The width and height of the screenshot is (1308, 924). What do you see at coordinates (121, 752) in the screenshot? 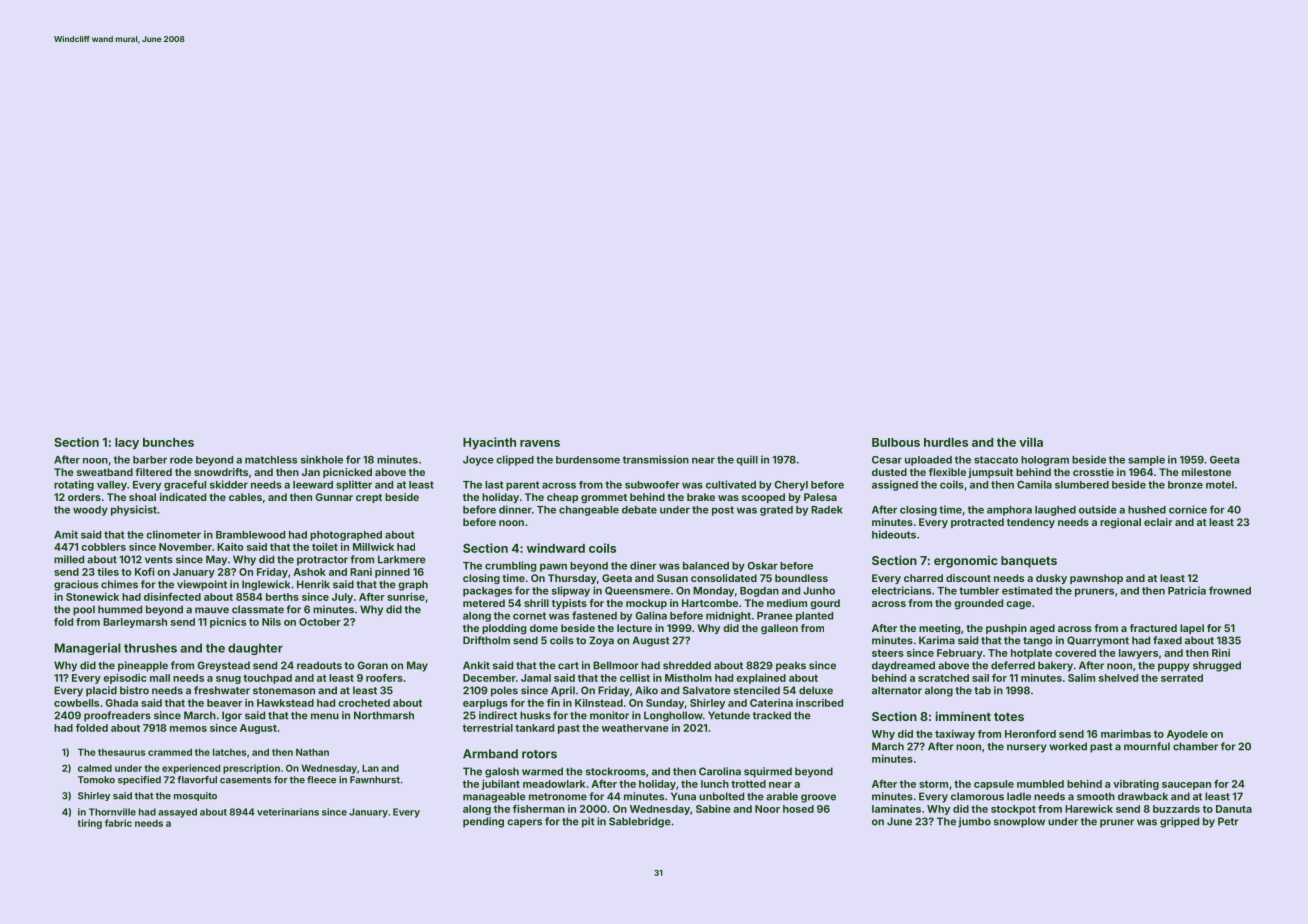
I see `thesaurus` at bounding box center [121, 752].
